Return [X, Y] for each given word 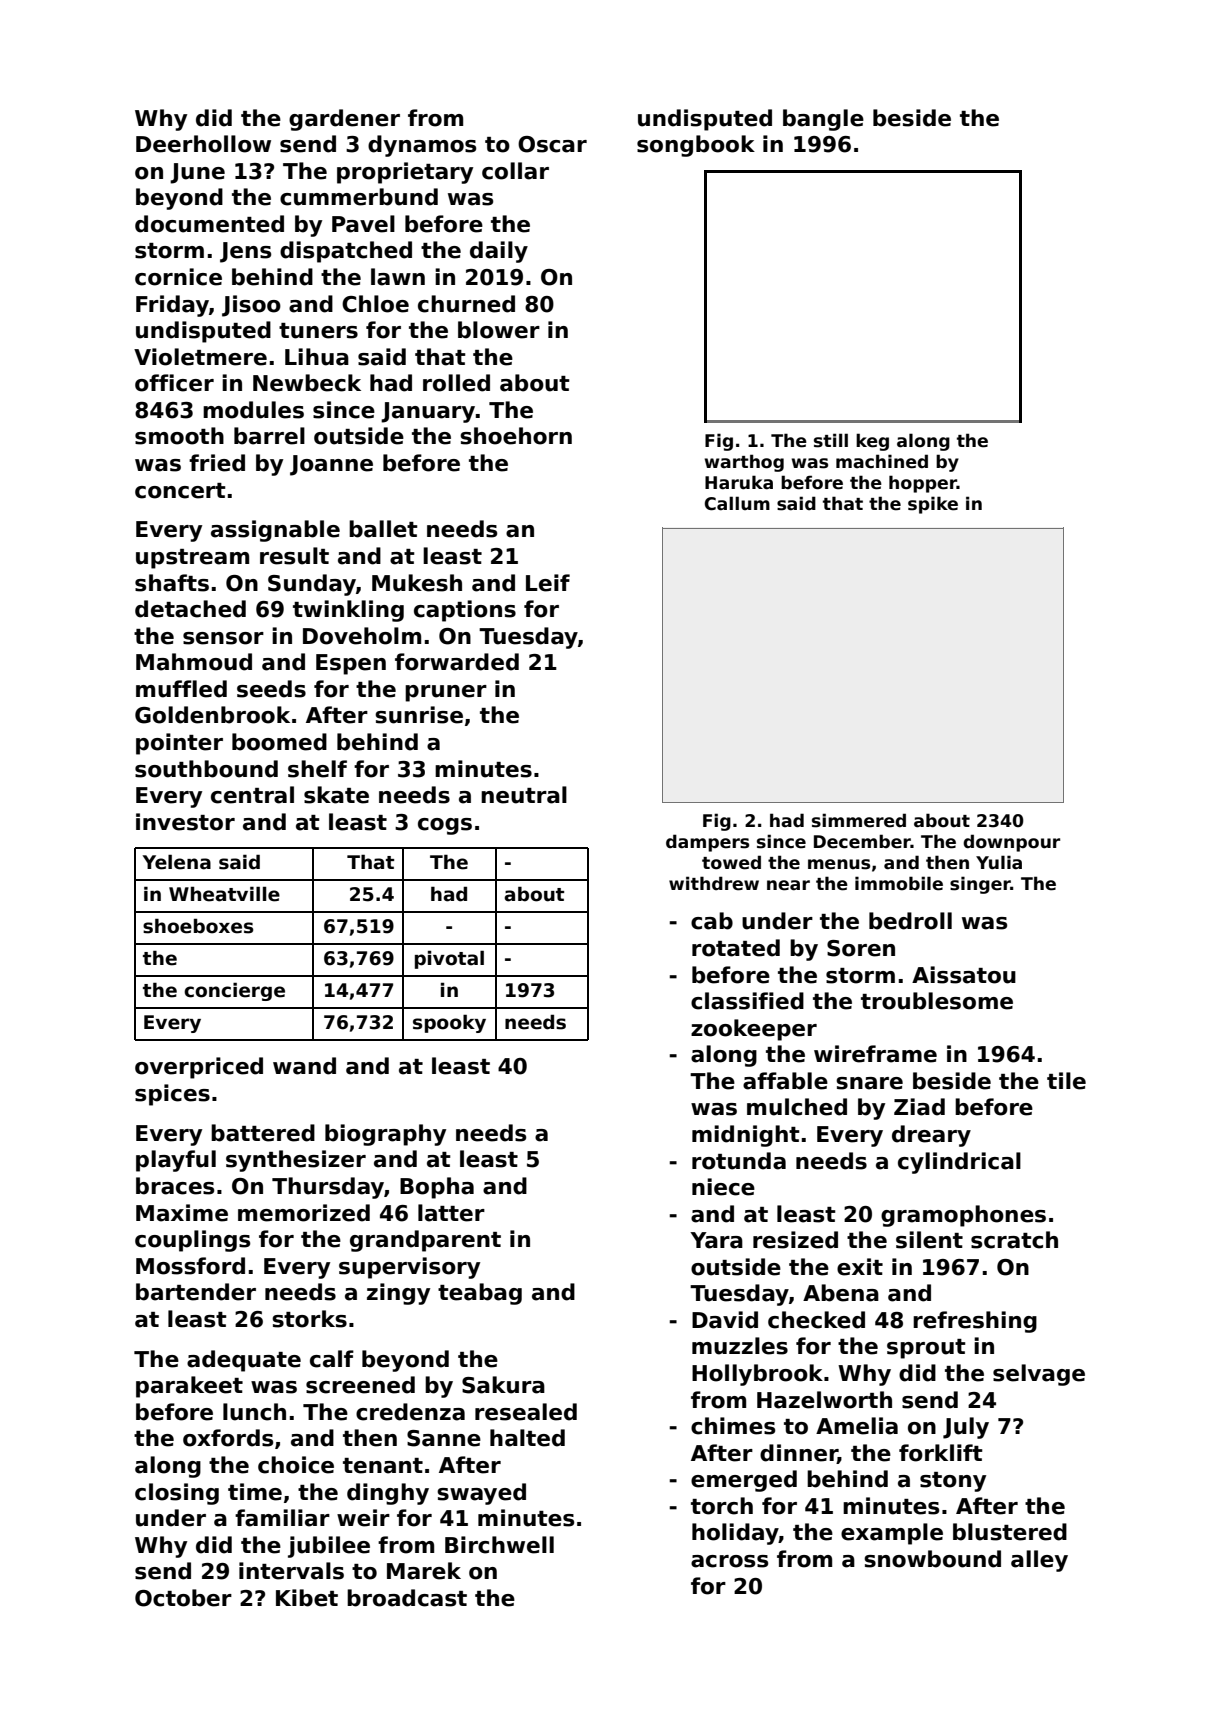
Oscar [552, 144]
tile [1066, 1081]
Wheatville [224, 894]
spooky [449, 1023]
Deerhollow [203, 144]
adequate [244, 1361]
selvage [1039, 1375]
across [729, 1561]
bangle [823, 120]
